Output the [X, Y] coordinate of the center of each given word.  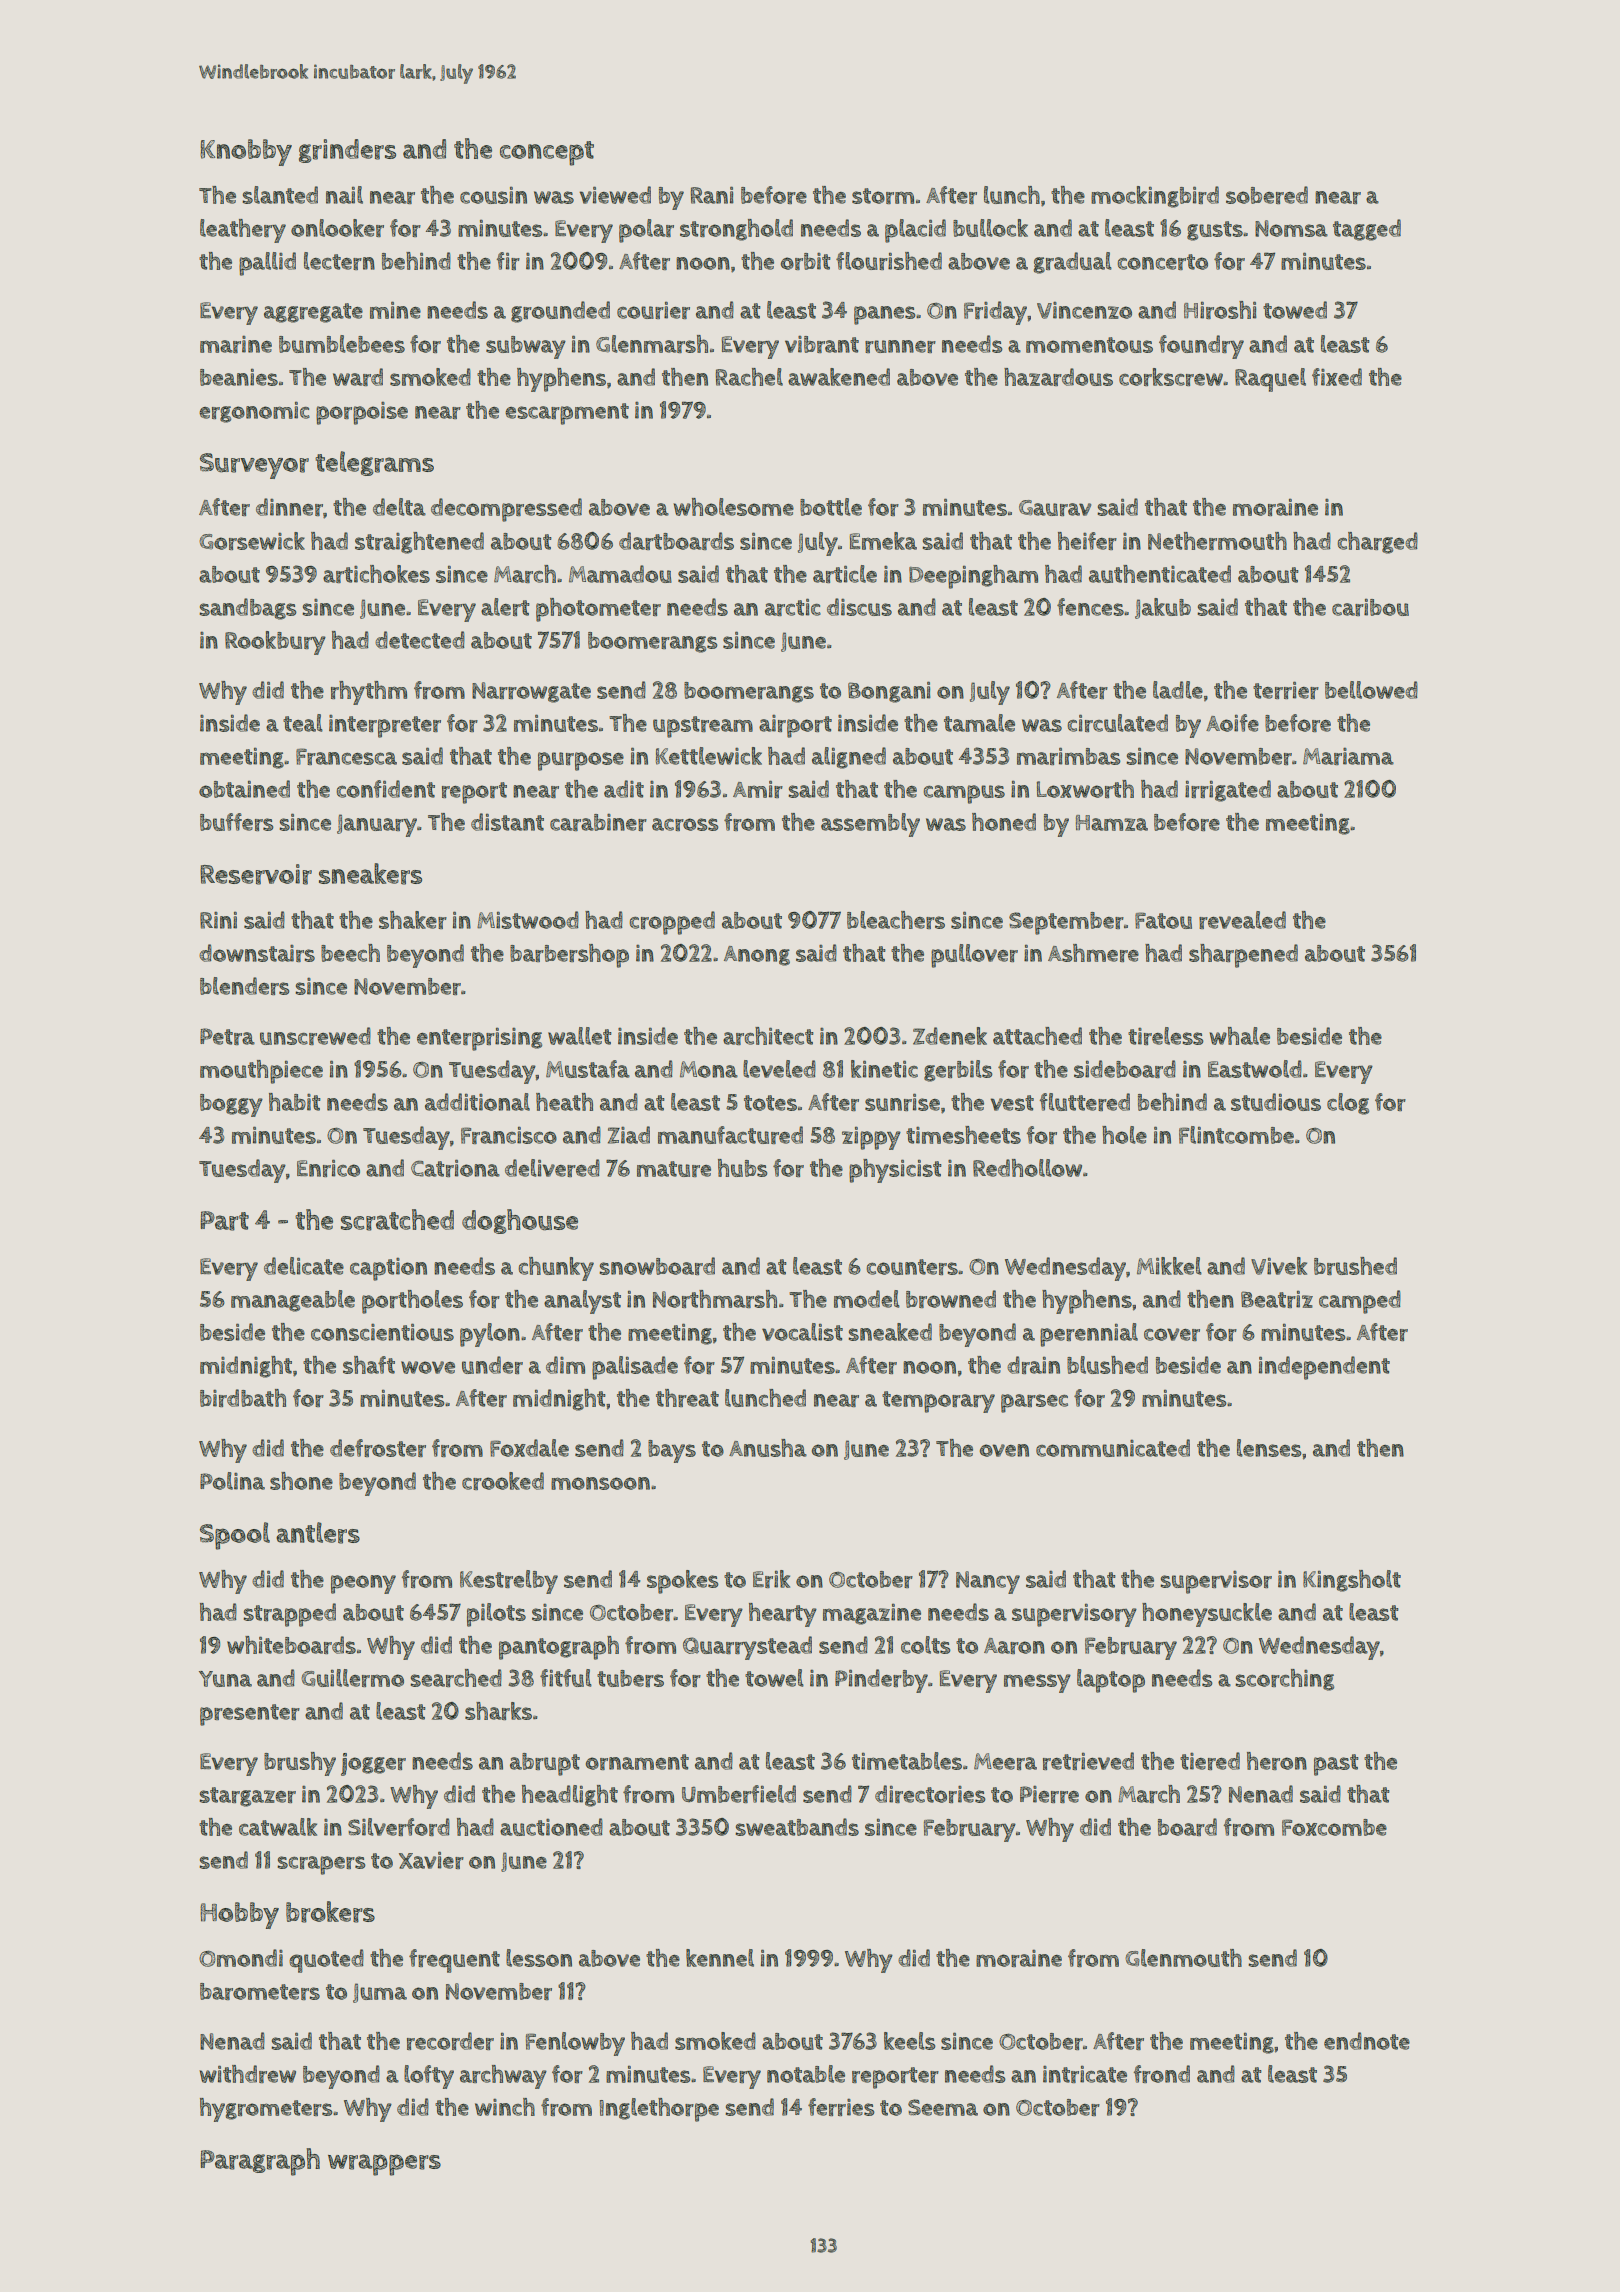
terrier [1286, 690]
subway [526, 347]
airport [795, 726]
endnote [1367, 2041]
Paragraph [260, 2162]
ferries [841, 2107]
